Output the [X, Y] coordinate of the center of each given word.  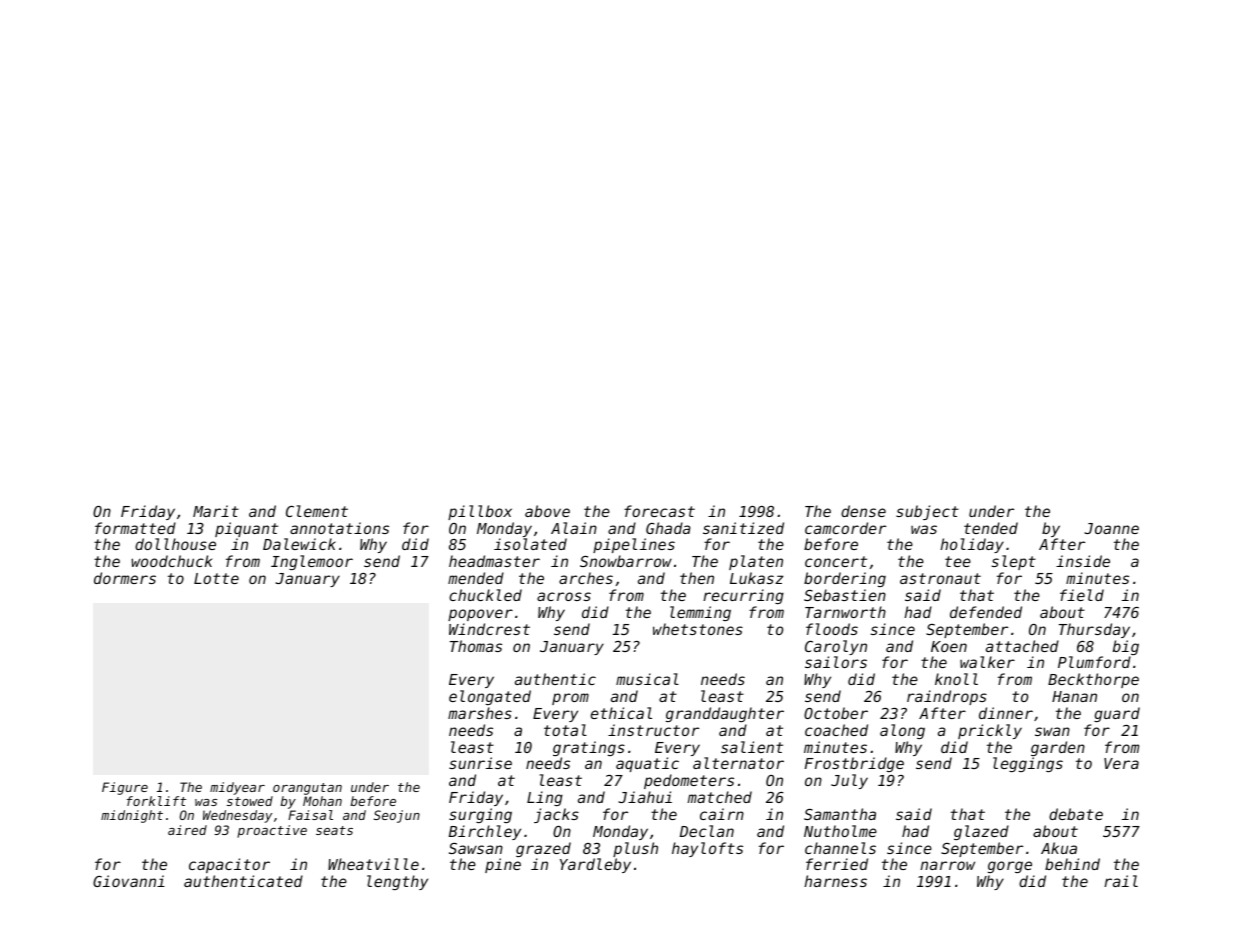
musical [647, 679]
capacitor [229, 865]
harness [835, 881]
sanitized [743, 528]
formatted [135, 528]
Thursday [1094, 630]
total [565, 730]
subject [927, 512]
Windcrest [489, 629]
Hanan [1074, 696]
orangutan [307, 789]
